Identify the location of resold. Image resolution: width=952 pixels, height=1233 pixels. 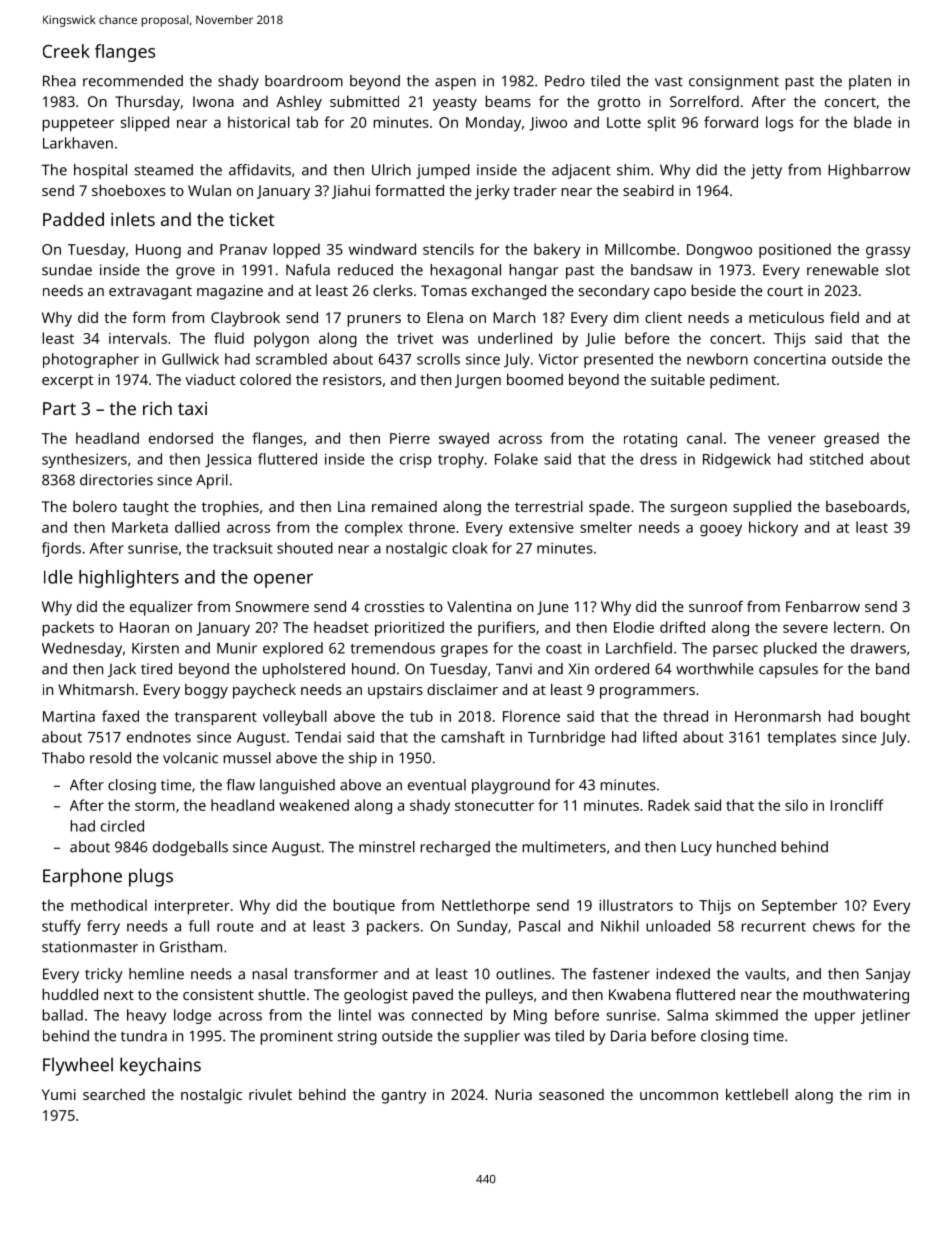
(110, 758).
